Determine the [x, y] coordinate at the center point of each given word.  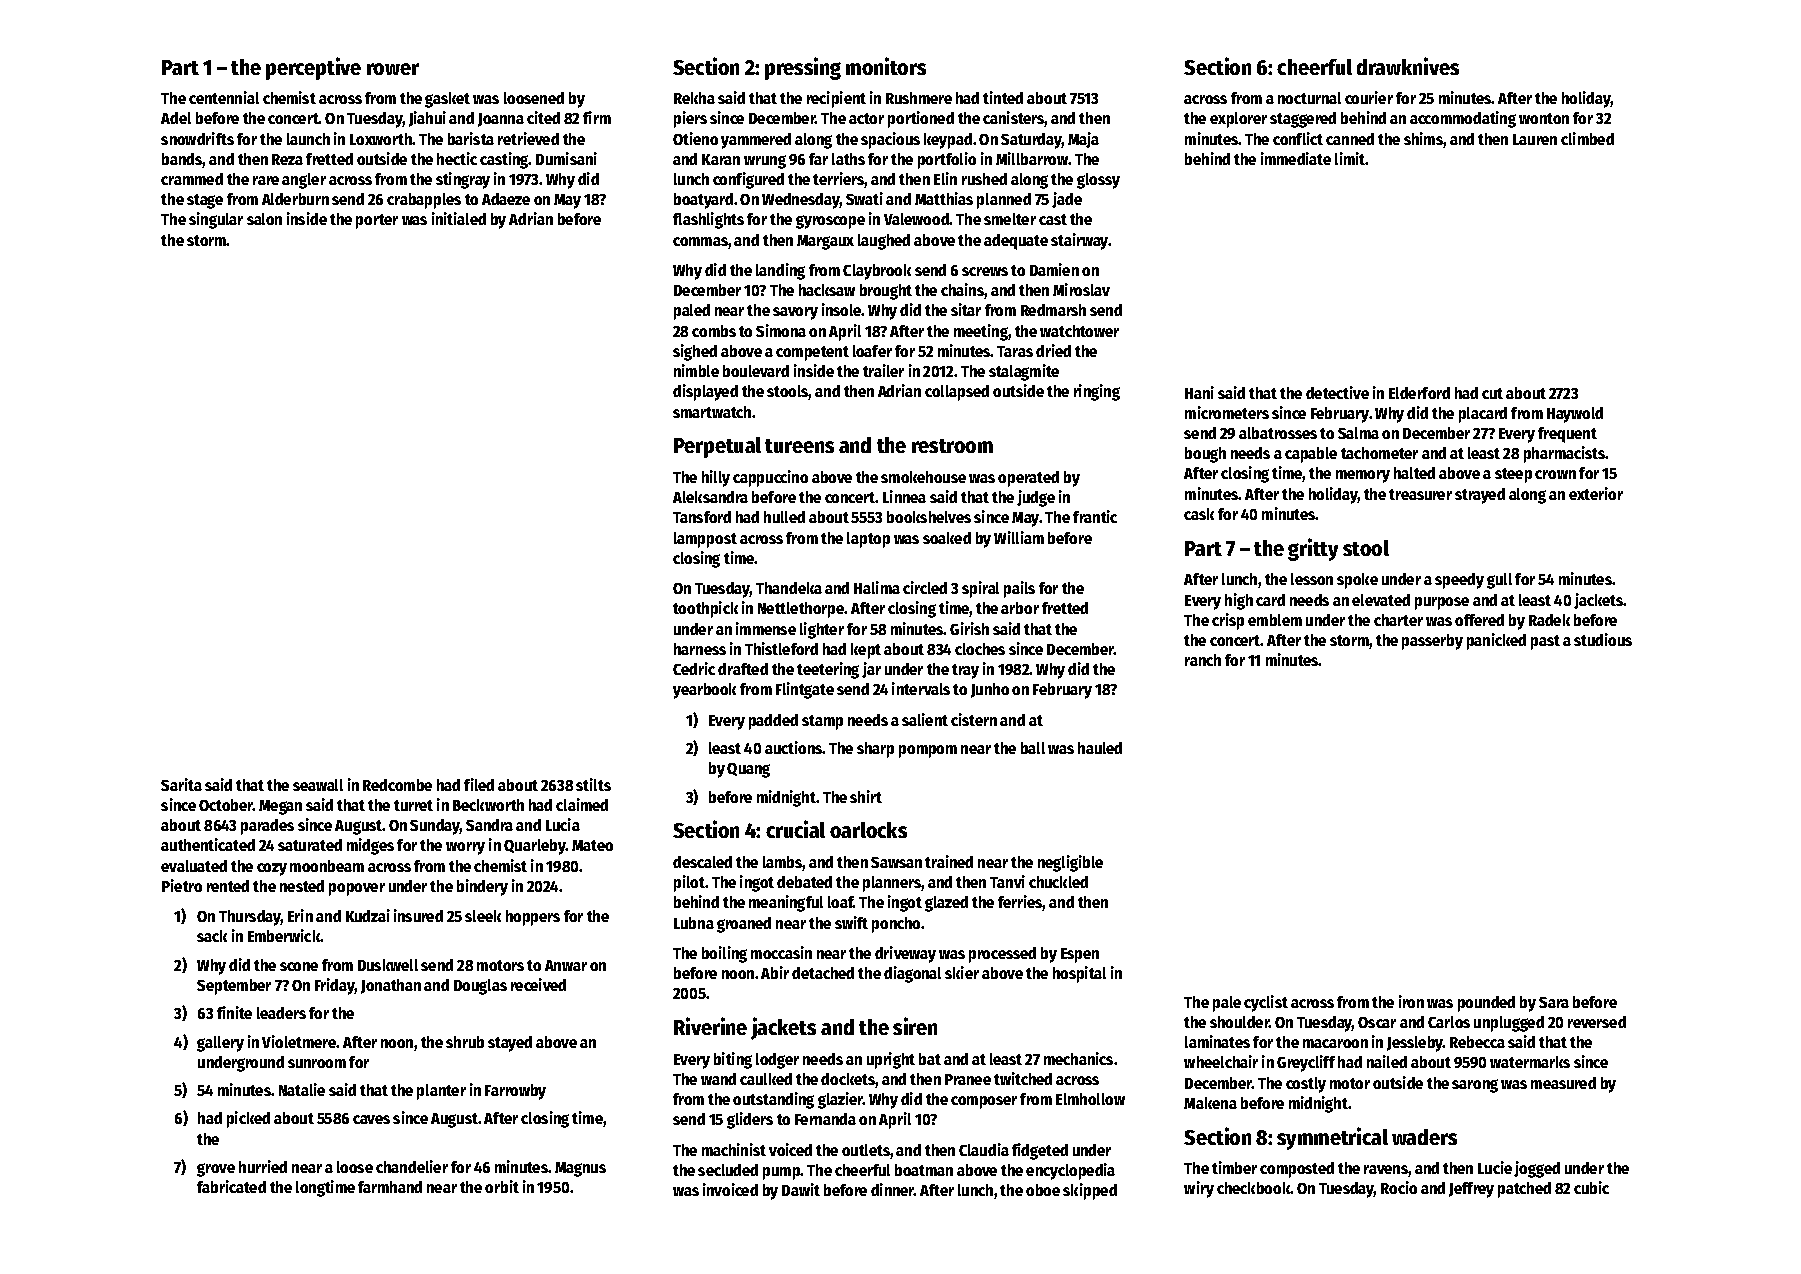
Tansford [702, 517]
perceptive [313, 68]
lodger [777, 1061]
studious [1603, 639]
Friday [335, 986]
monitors [886, 66]
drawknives [1408, 66]
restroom [952, 446]
